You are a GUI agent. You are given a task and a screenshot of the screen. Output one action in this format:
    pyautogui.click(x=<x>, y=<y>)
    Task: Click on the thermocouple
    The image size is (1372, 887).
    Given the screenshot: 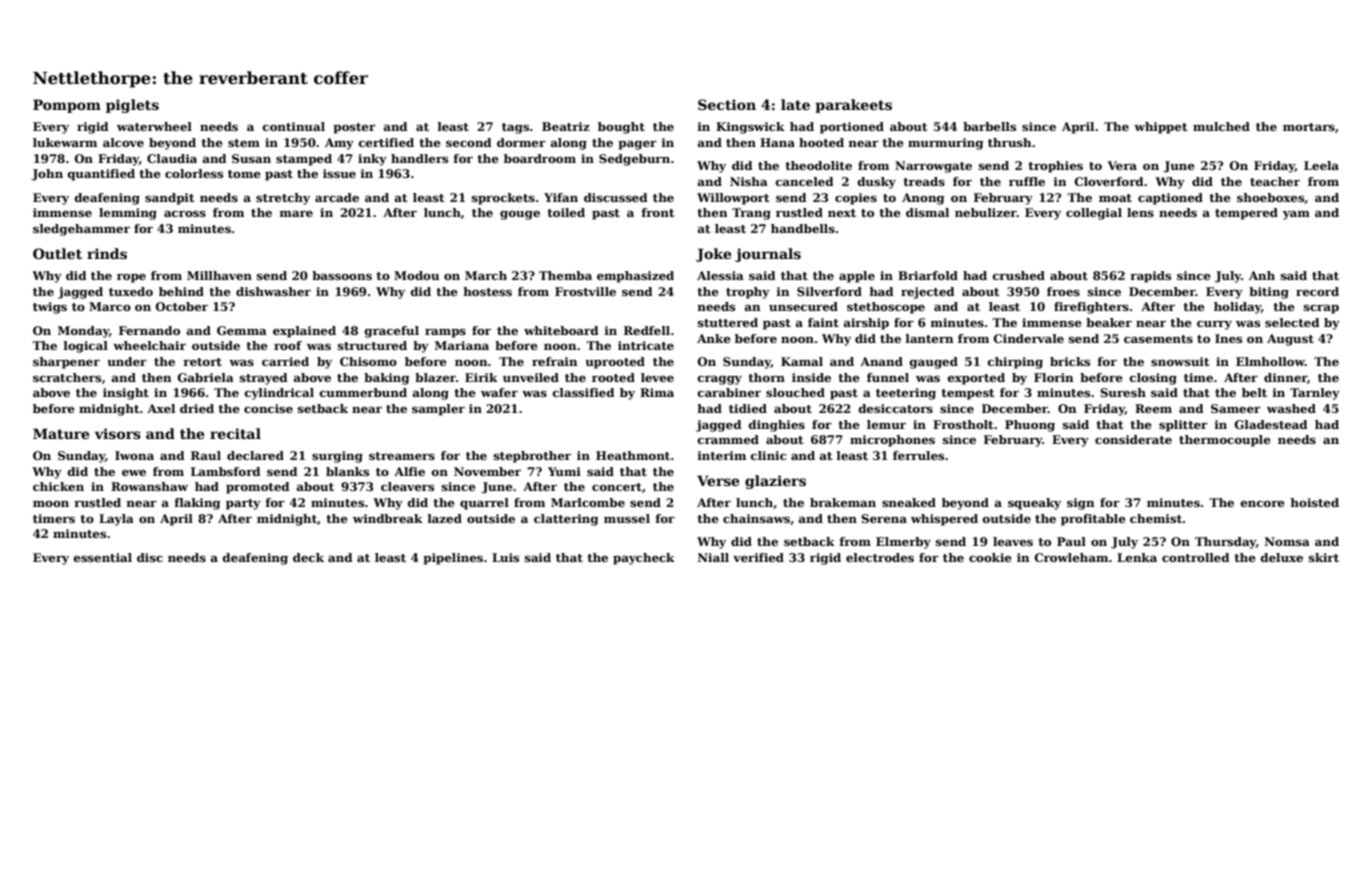 What is the action you would take?
    pyautogui.click(x=1225, y=441)
